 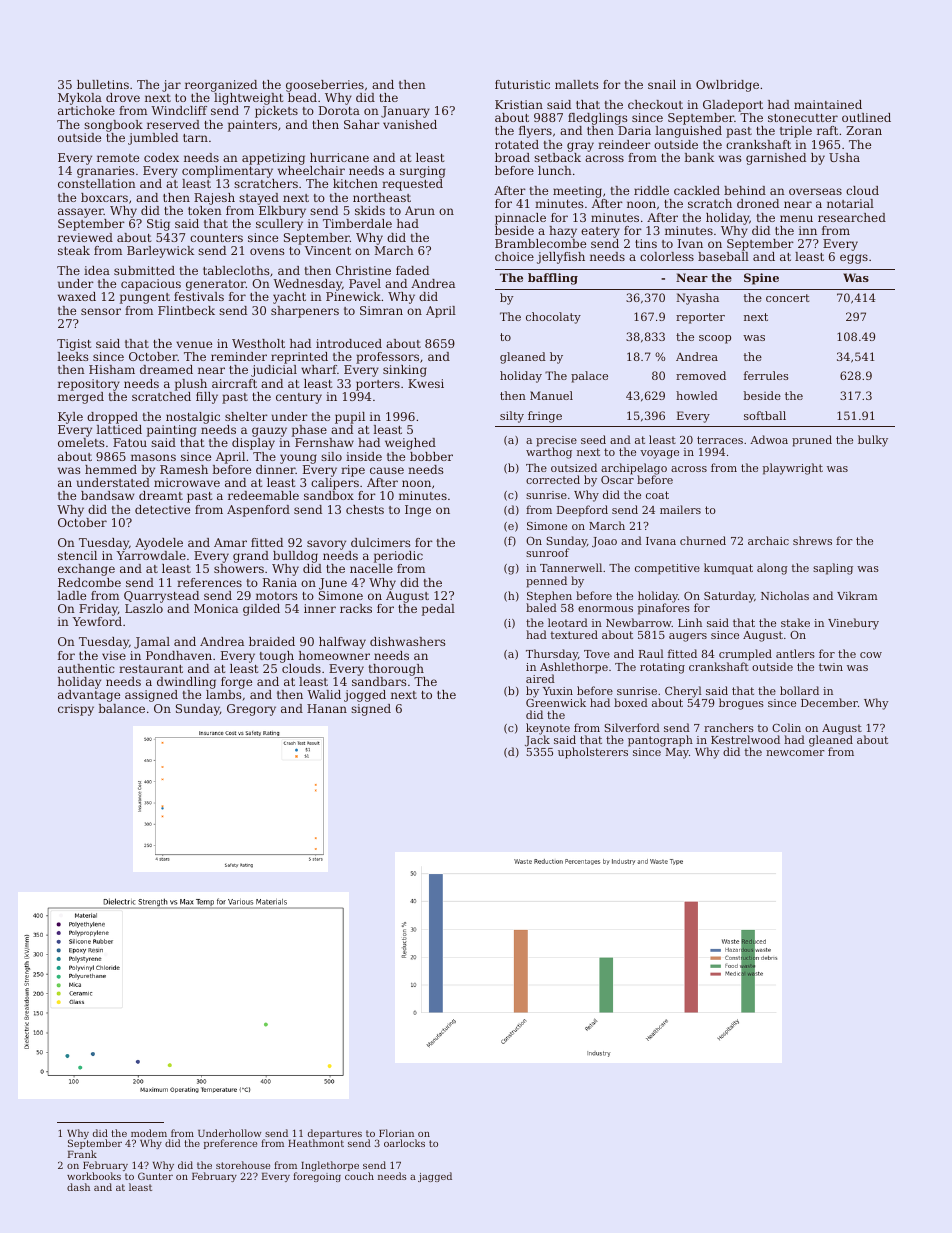 What do you see at coordinates (828, 104) in the image?
I see `maintained` at bounding box center [828, 104].
